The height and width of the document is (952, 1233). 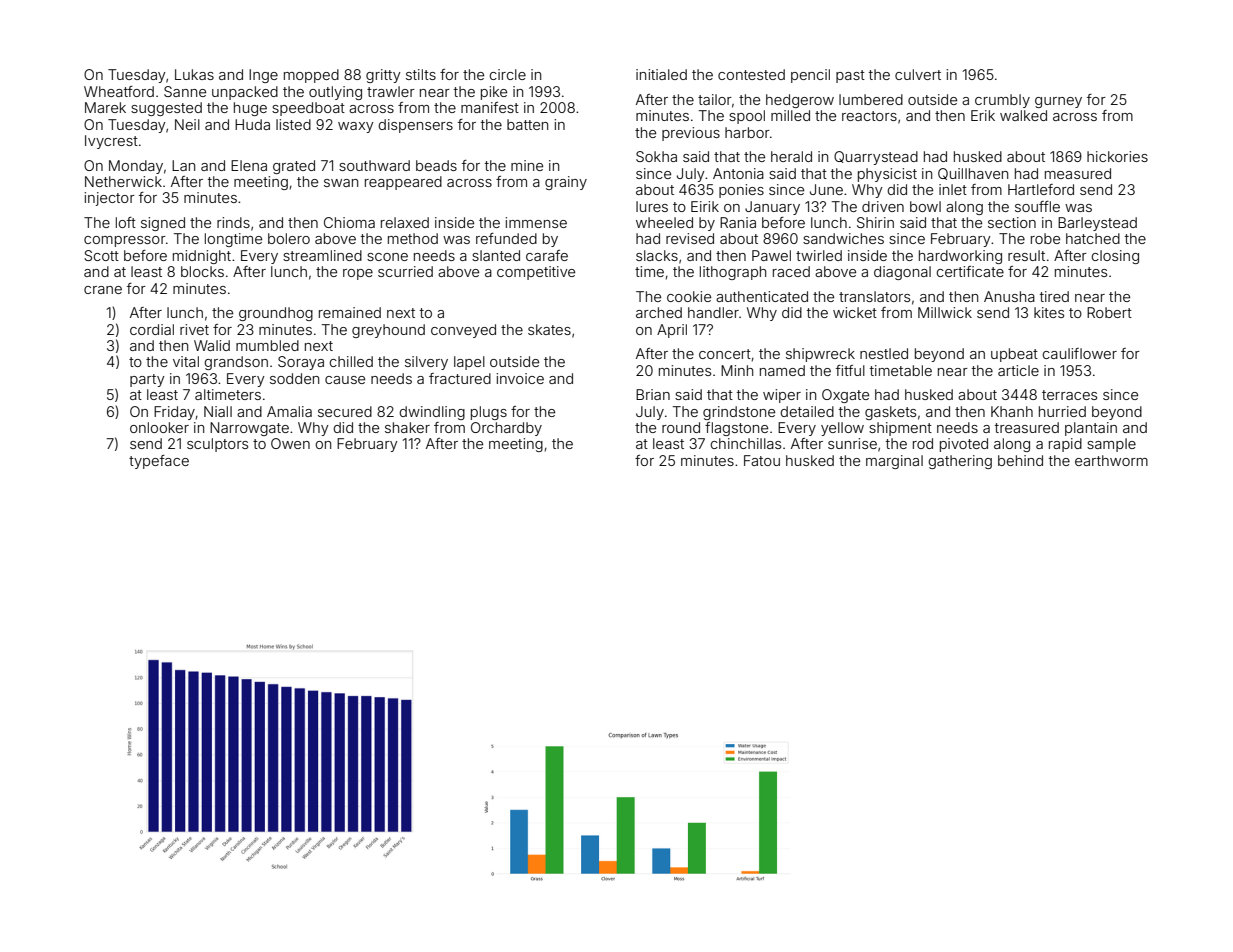 I want to click on certificate, so click(x=970, y=271).
